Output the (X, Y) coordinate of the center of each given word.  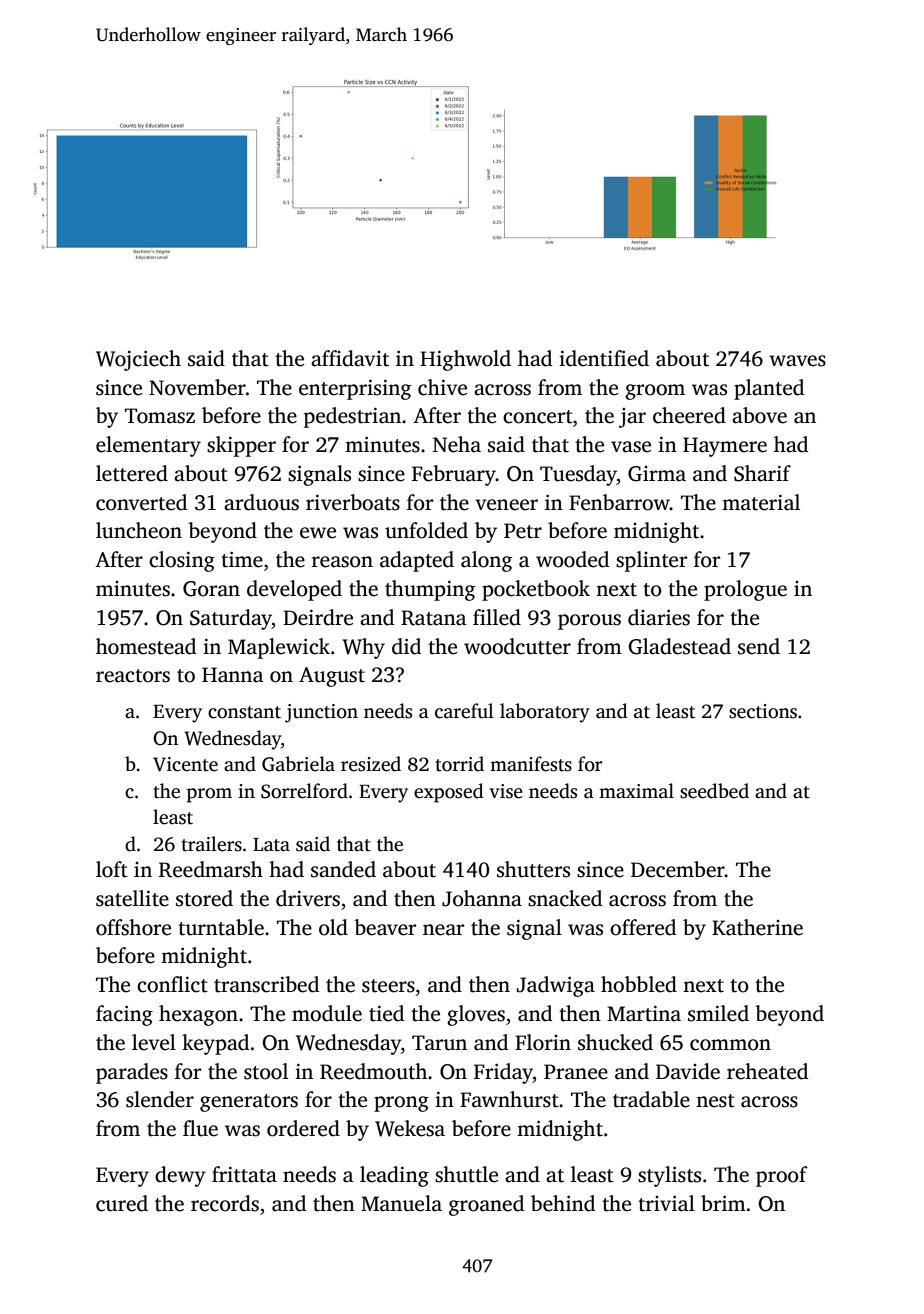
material (761, 502)
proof (782, 1176)
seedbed (714, 791)
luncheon (139, 530)
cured (122, 1203)
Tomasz (160, 416)
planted (769, 389)
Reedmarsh (211, 869)
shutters (533, 869)
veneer (506, 505)
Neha (457, 444)
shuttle (466, 1174)
